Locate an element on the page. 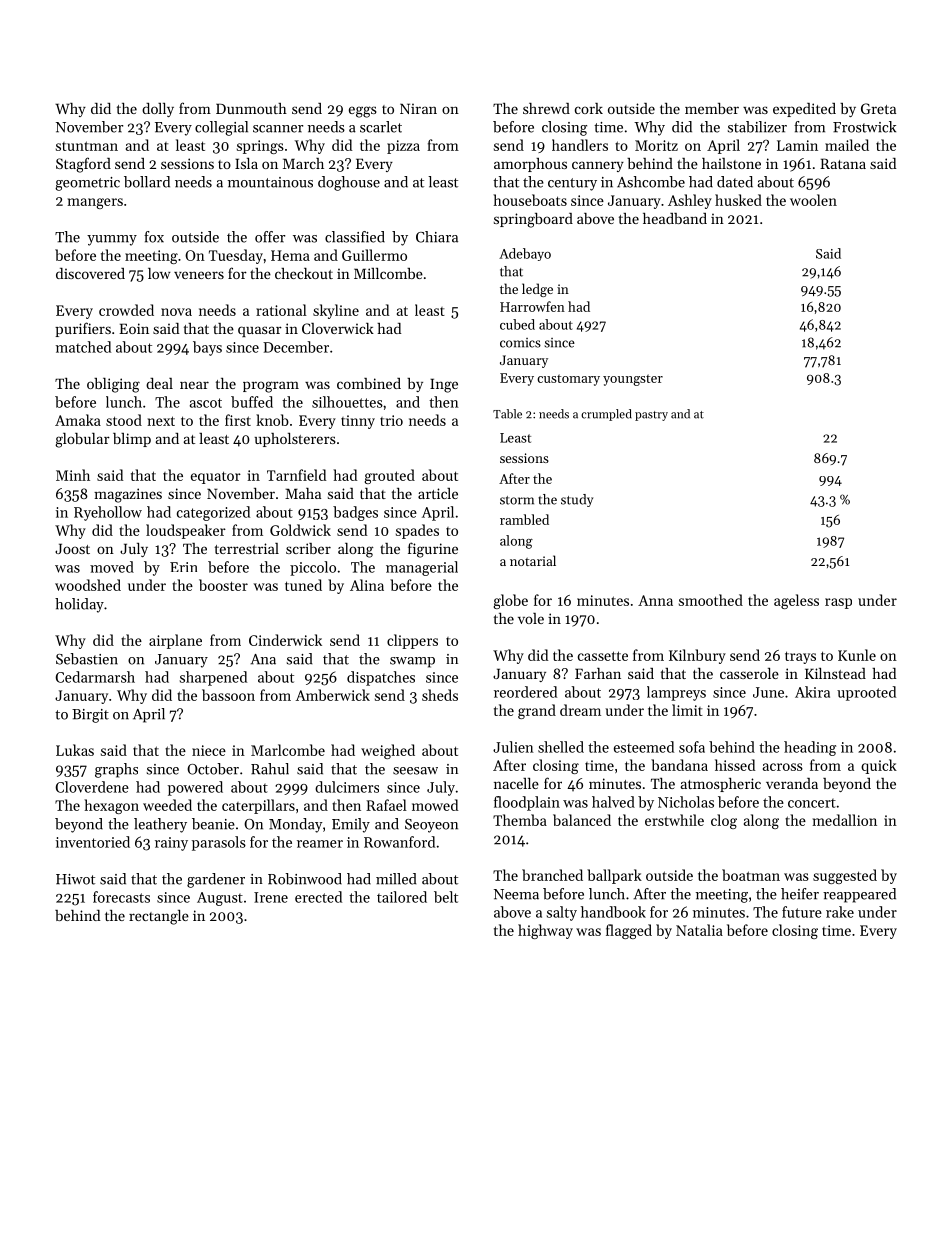 This image has width=952, height=1233. cork is located at coordinates (589, 108).
